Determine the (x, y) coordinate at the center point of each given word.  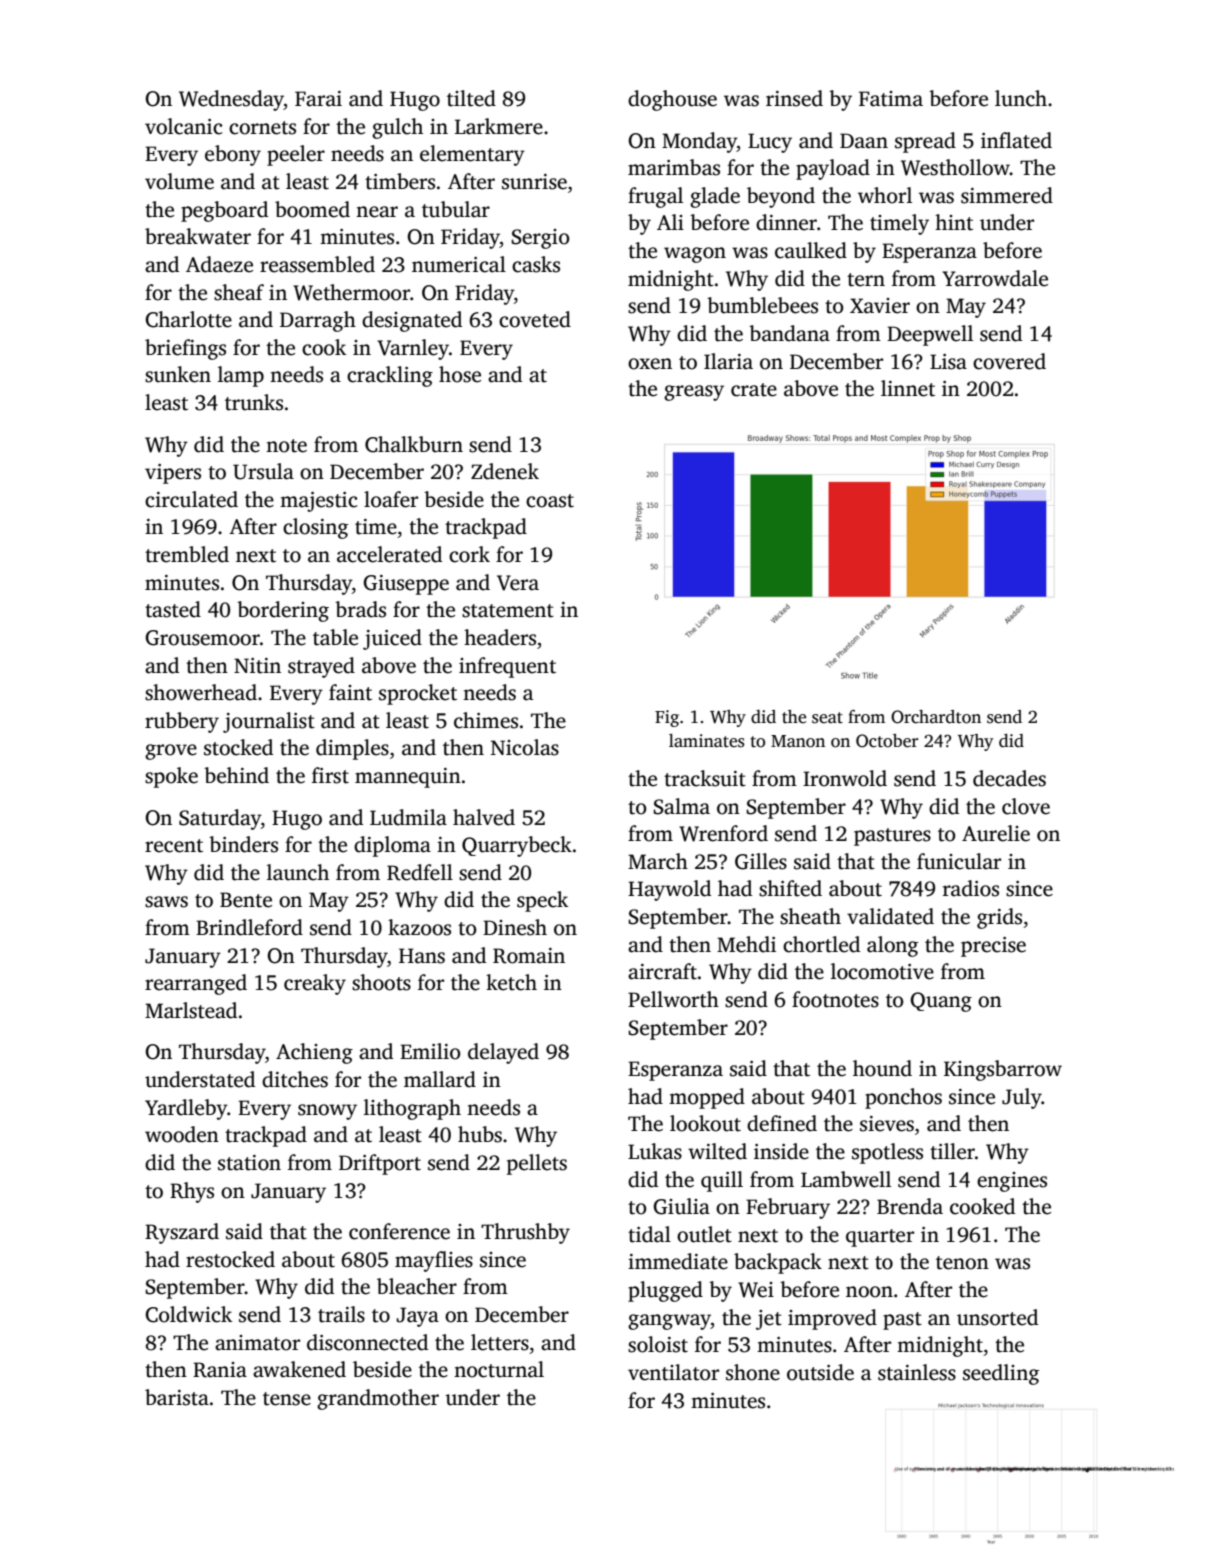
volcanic (183, 126)
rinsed (794, 98)
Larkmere (499, 126)
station (249, 1163)
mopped (707, 1098)
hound (882, 1068)
